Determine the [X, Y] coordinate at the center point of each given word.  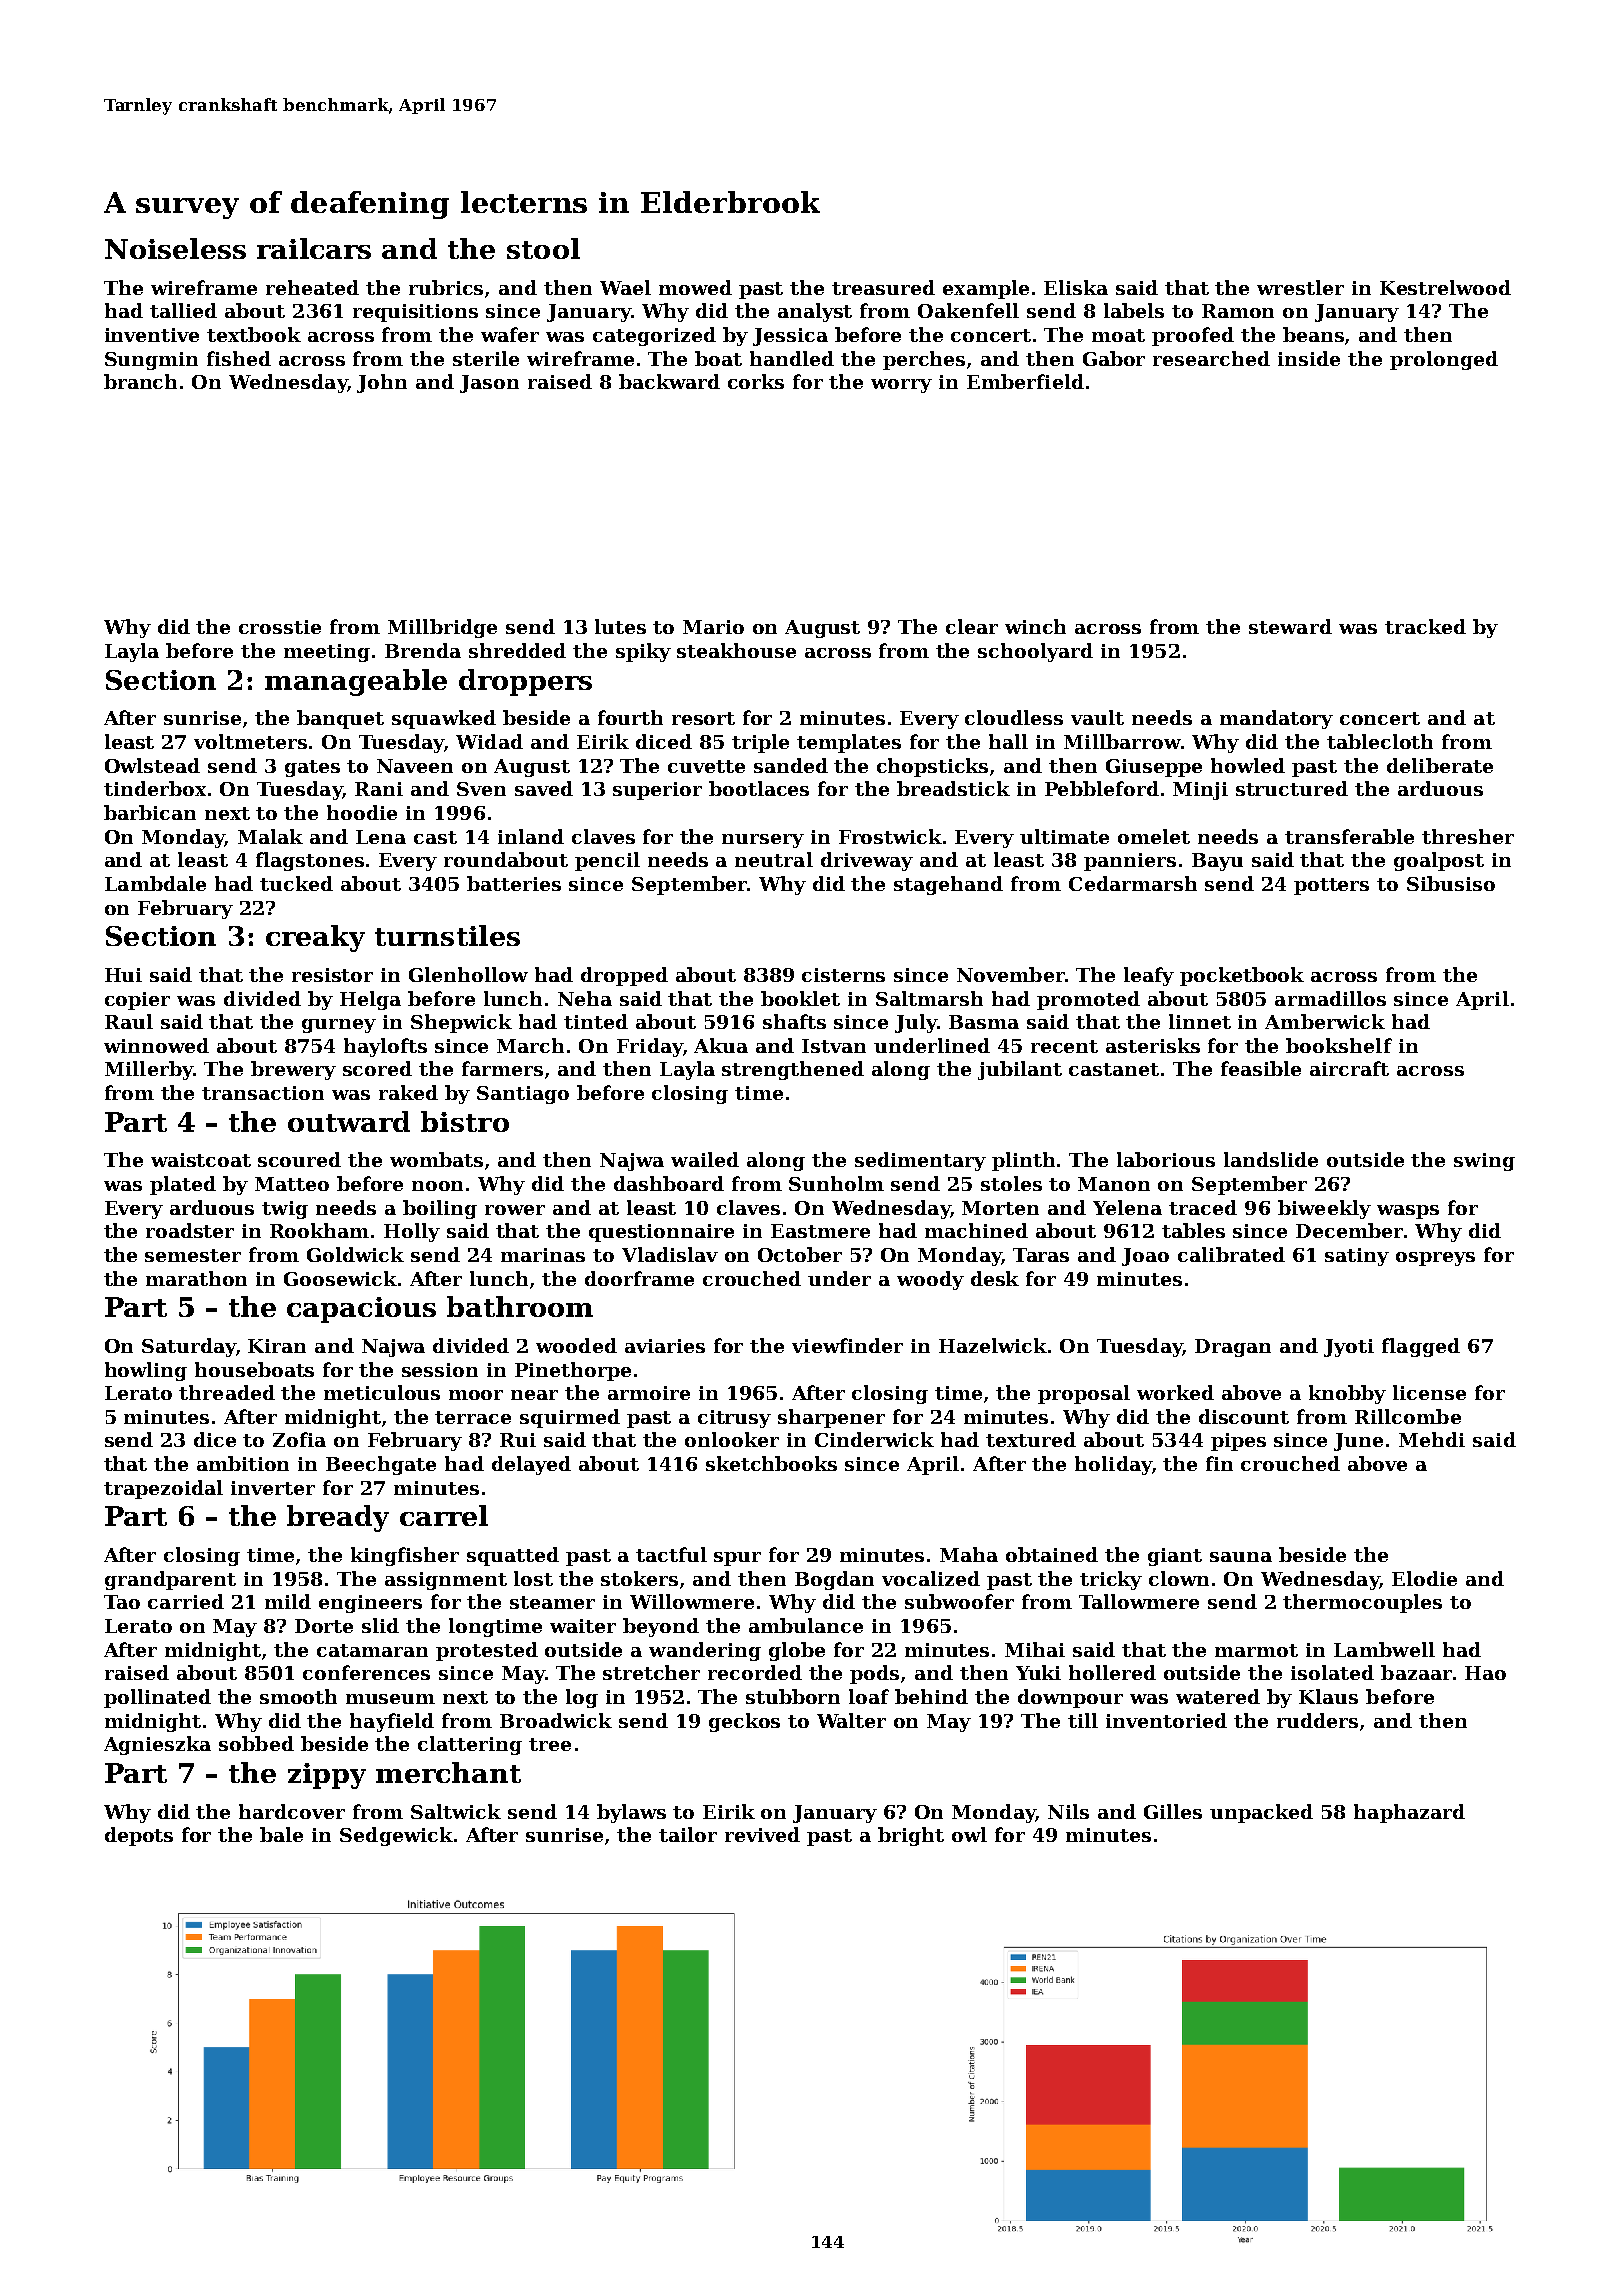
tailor [688, 1834]
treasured [883, 287]
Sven [481, 789]
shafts [794, 1021]
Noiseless [175, 248]
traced [1203, 1207]
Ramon [1238, 311]
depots [139, 1836]
